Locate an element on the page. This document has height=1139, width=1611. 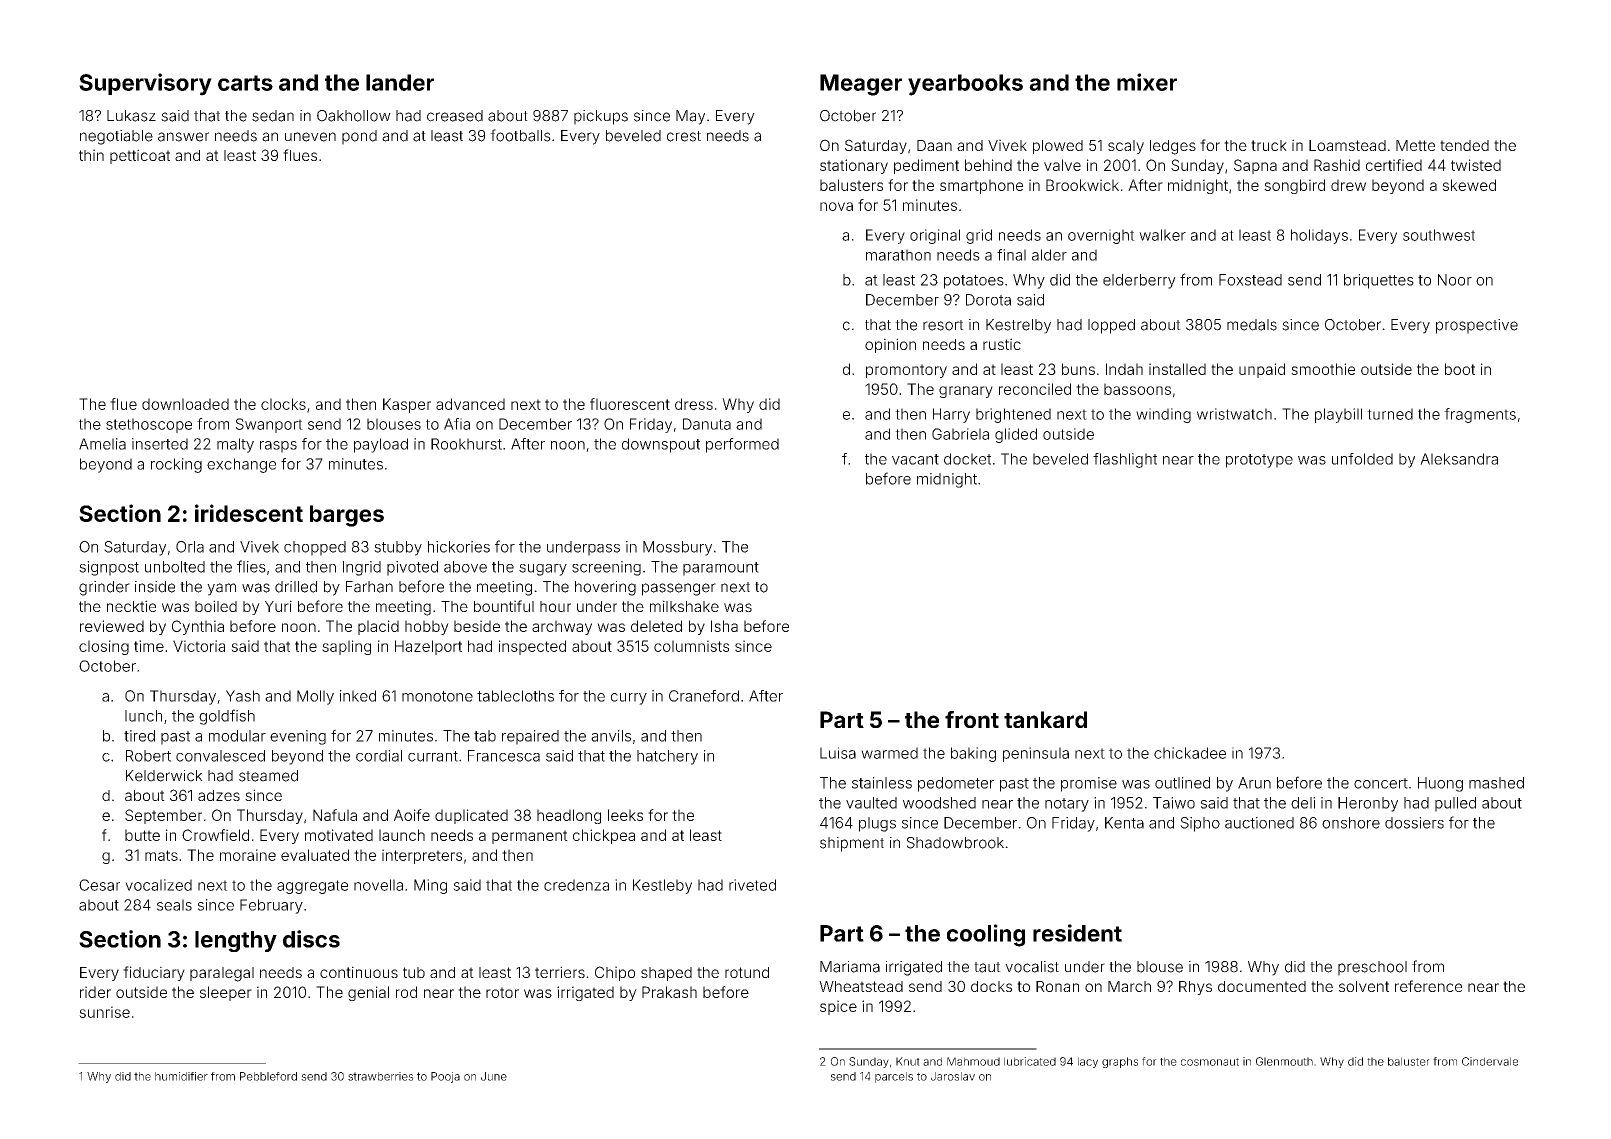
Aoife is located at coordinates (412, 815).
